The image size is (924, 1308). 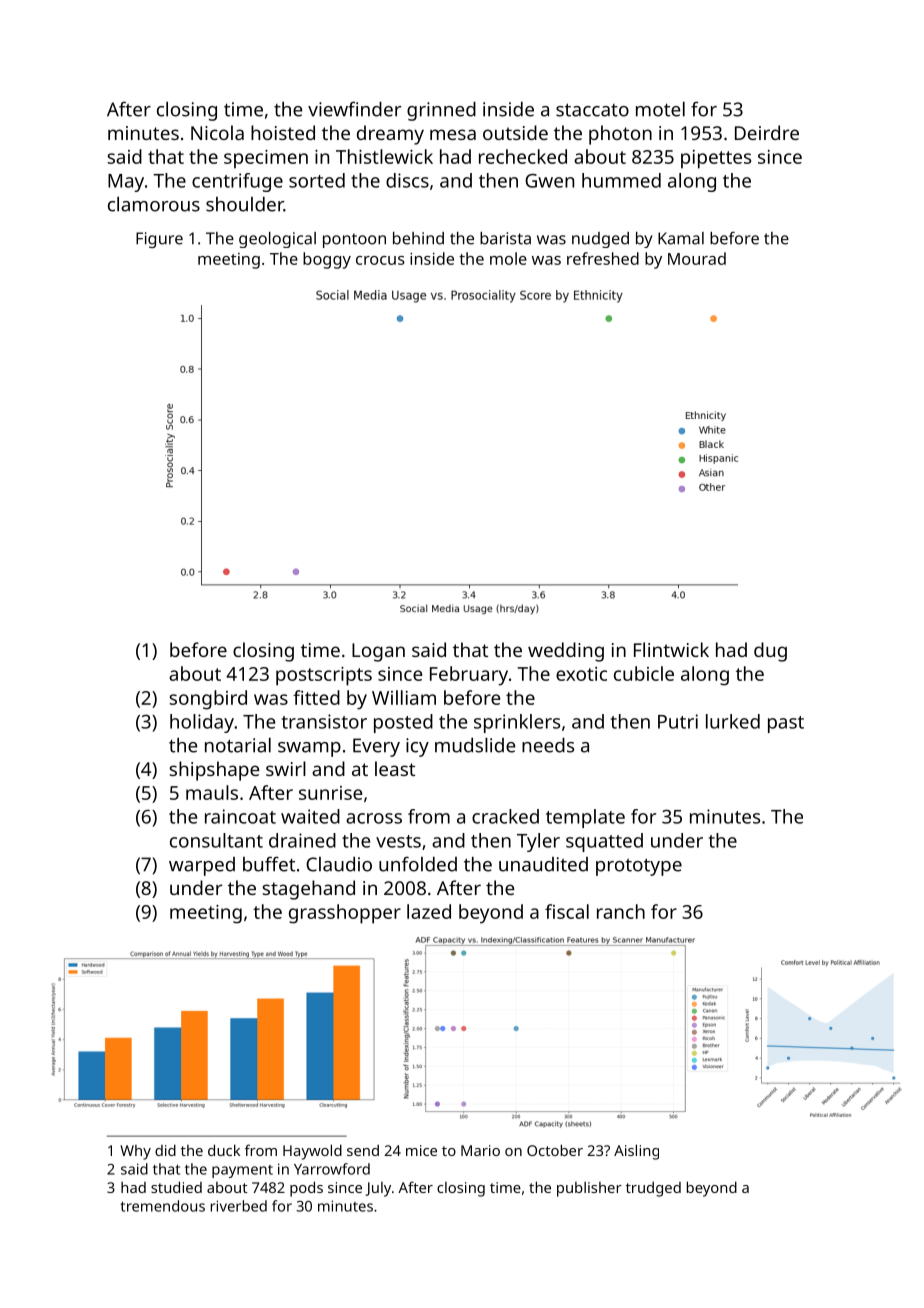 What do you see at coordinates (508, 258) in the image?
I see `mole` at bounding box center [508, 258].
